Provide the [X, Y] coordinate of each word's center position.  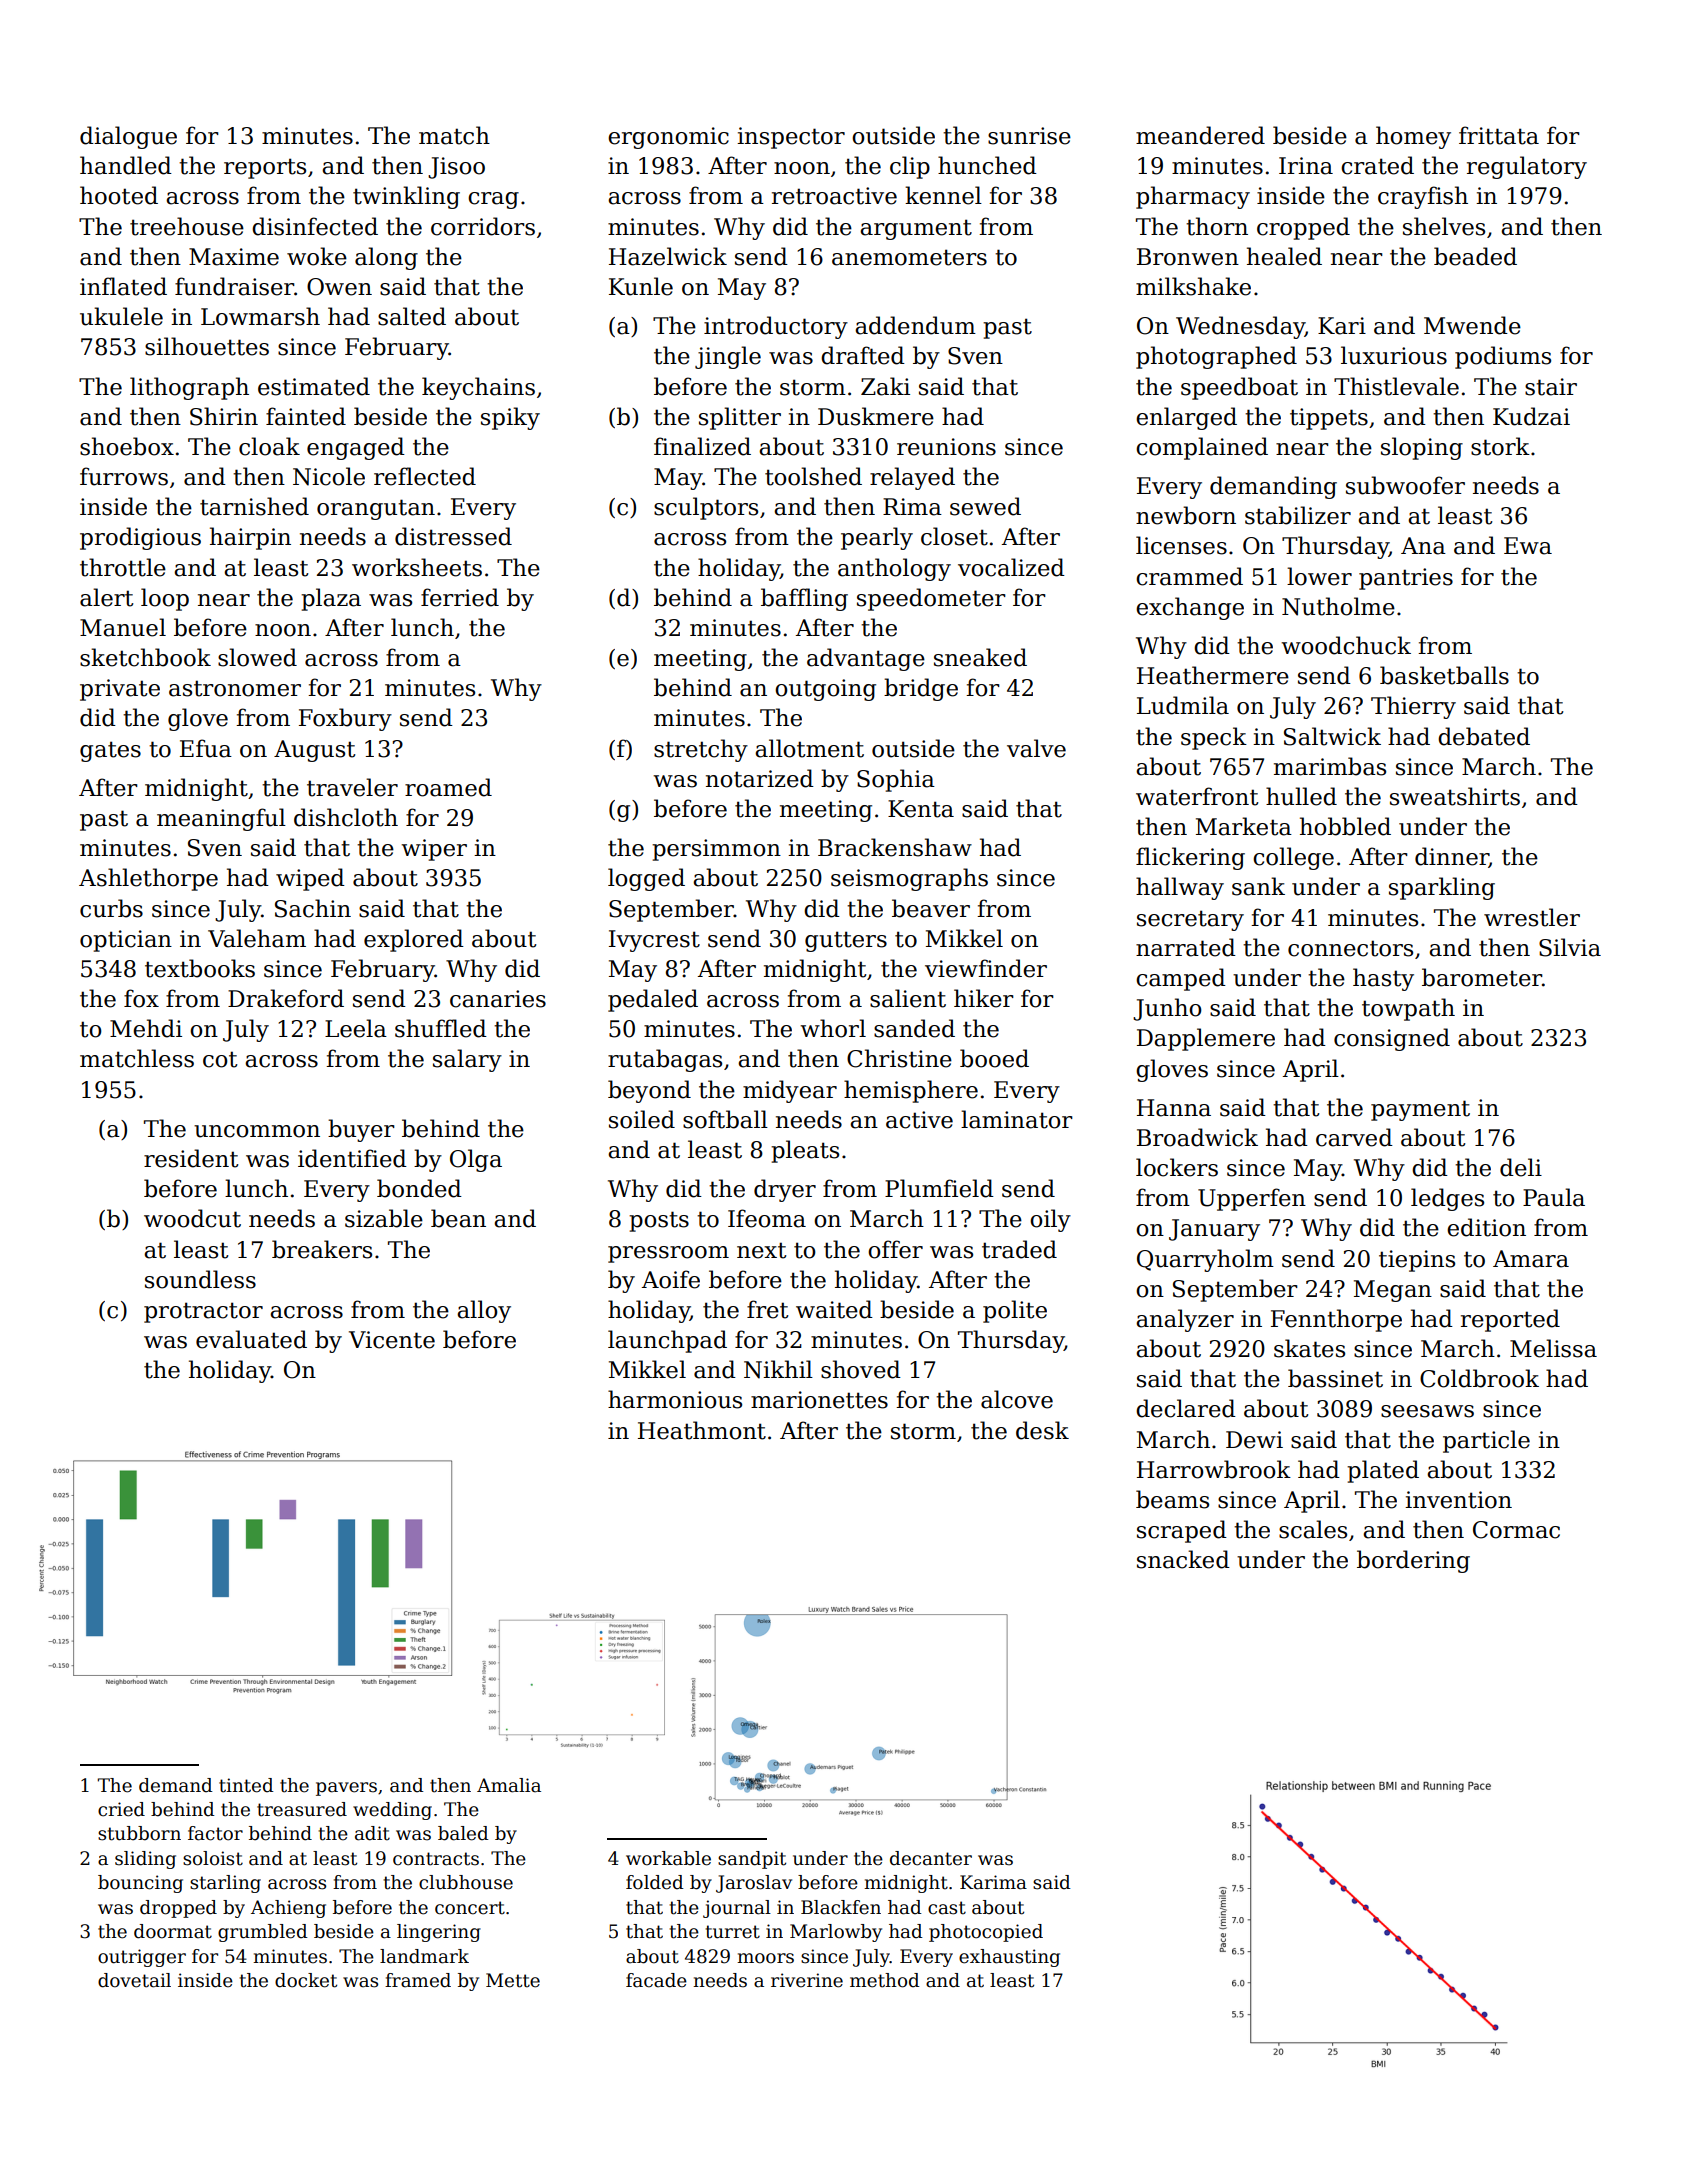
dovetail [134, 1980]
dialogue [128, 137]
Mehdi [146, 1028]
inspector [791, 138]
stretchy [701, 750]
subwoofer [1405, 485]
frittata [1499, 135]
